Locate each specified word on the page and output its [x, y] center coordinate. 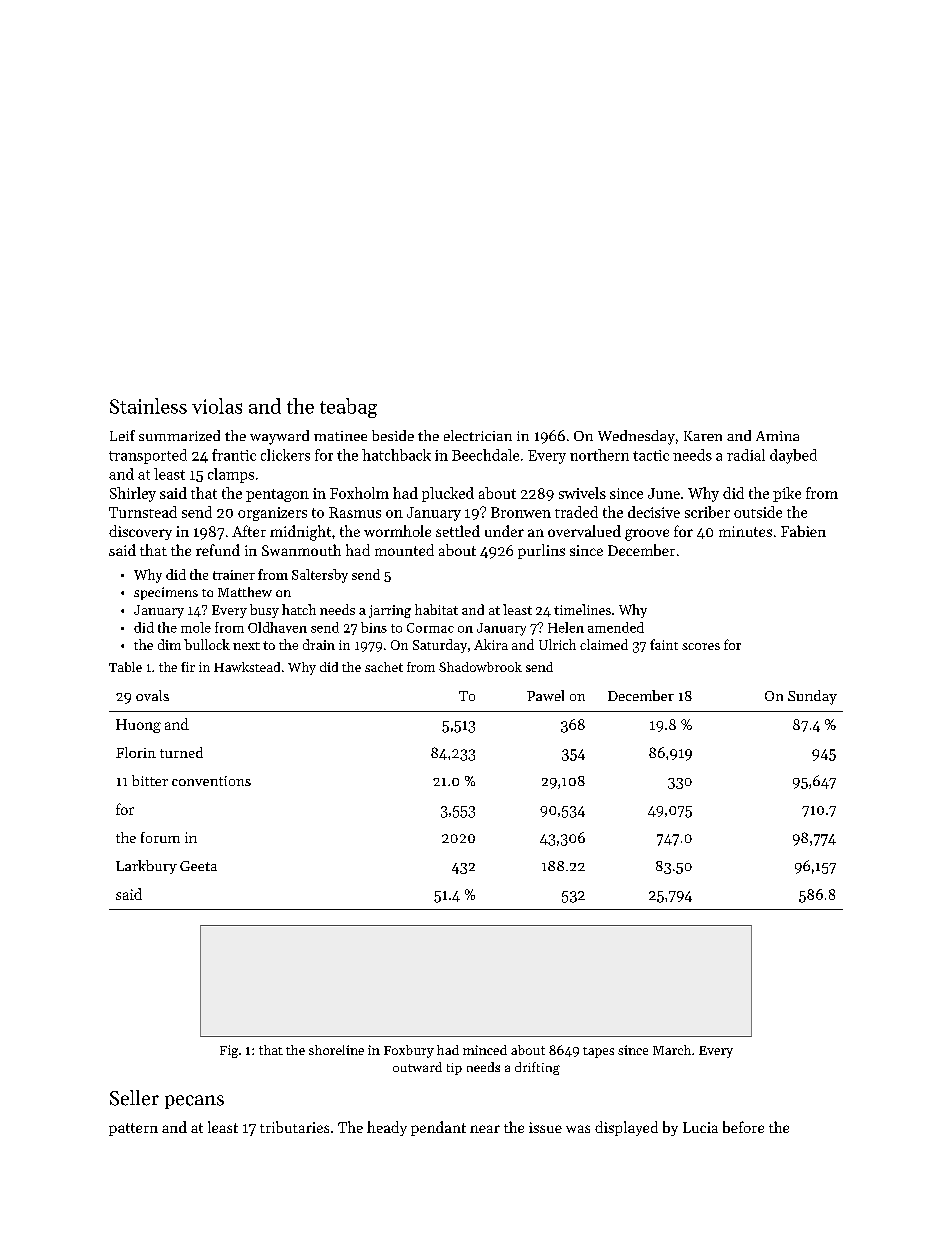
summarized [179, 435]
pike [787, 494]
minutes [745, 531]
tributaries [294, 1127]
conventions [211, 781]
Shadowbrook [480, 667]
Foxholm [359, 493]
